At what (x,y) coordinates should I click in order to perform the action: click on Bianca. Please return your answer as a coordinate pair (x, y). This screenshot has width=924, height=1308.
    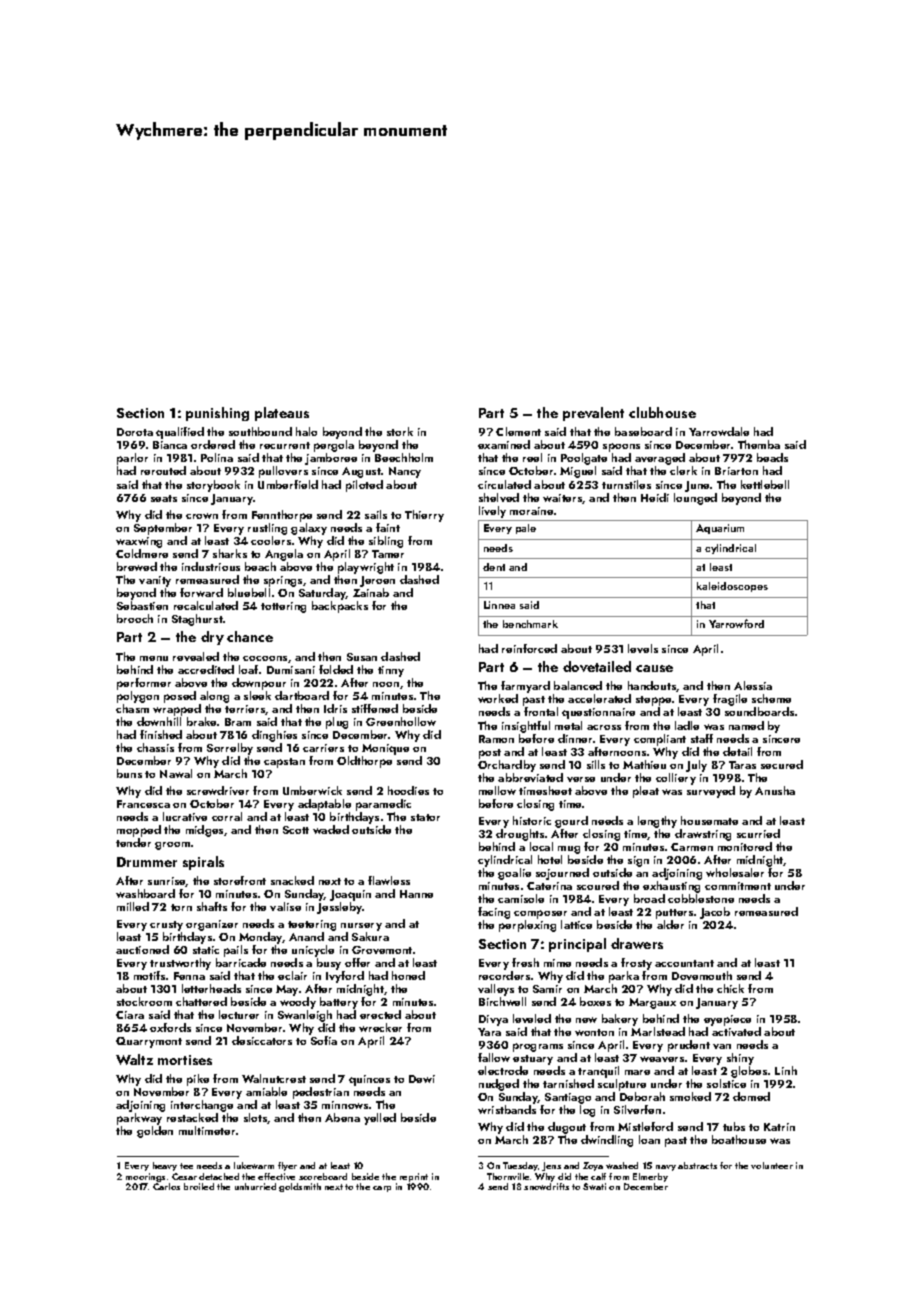
    Looking at the image, I should click on (170, 445).
